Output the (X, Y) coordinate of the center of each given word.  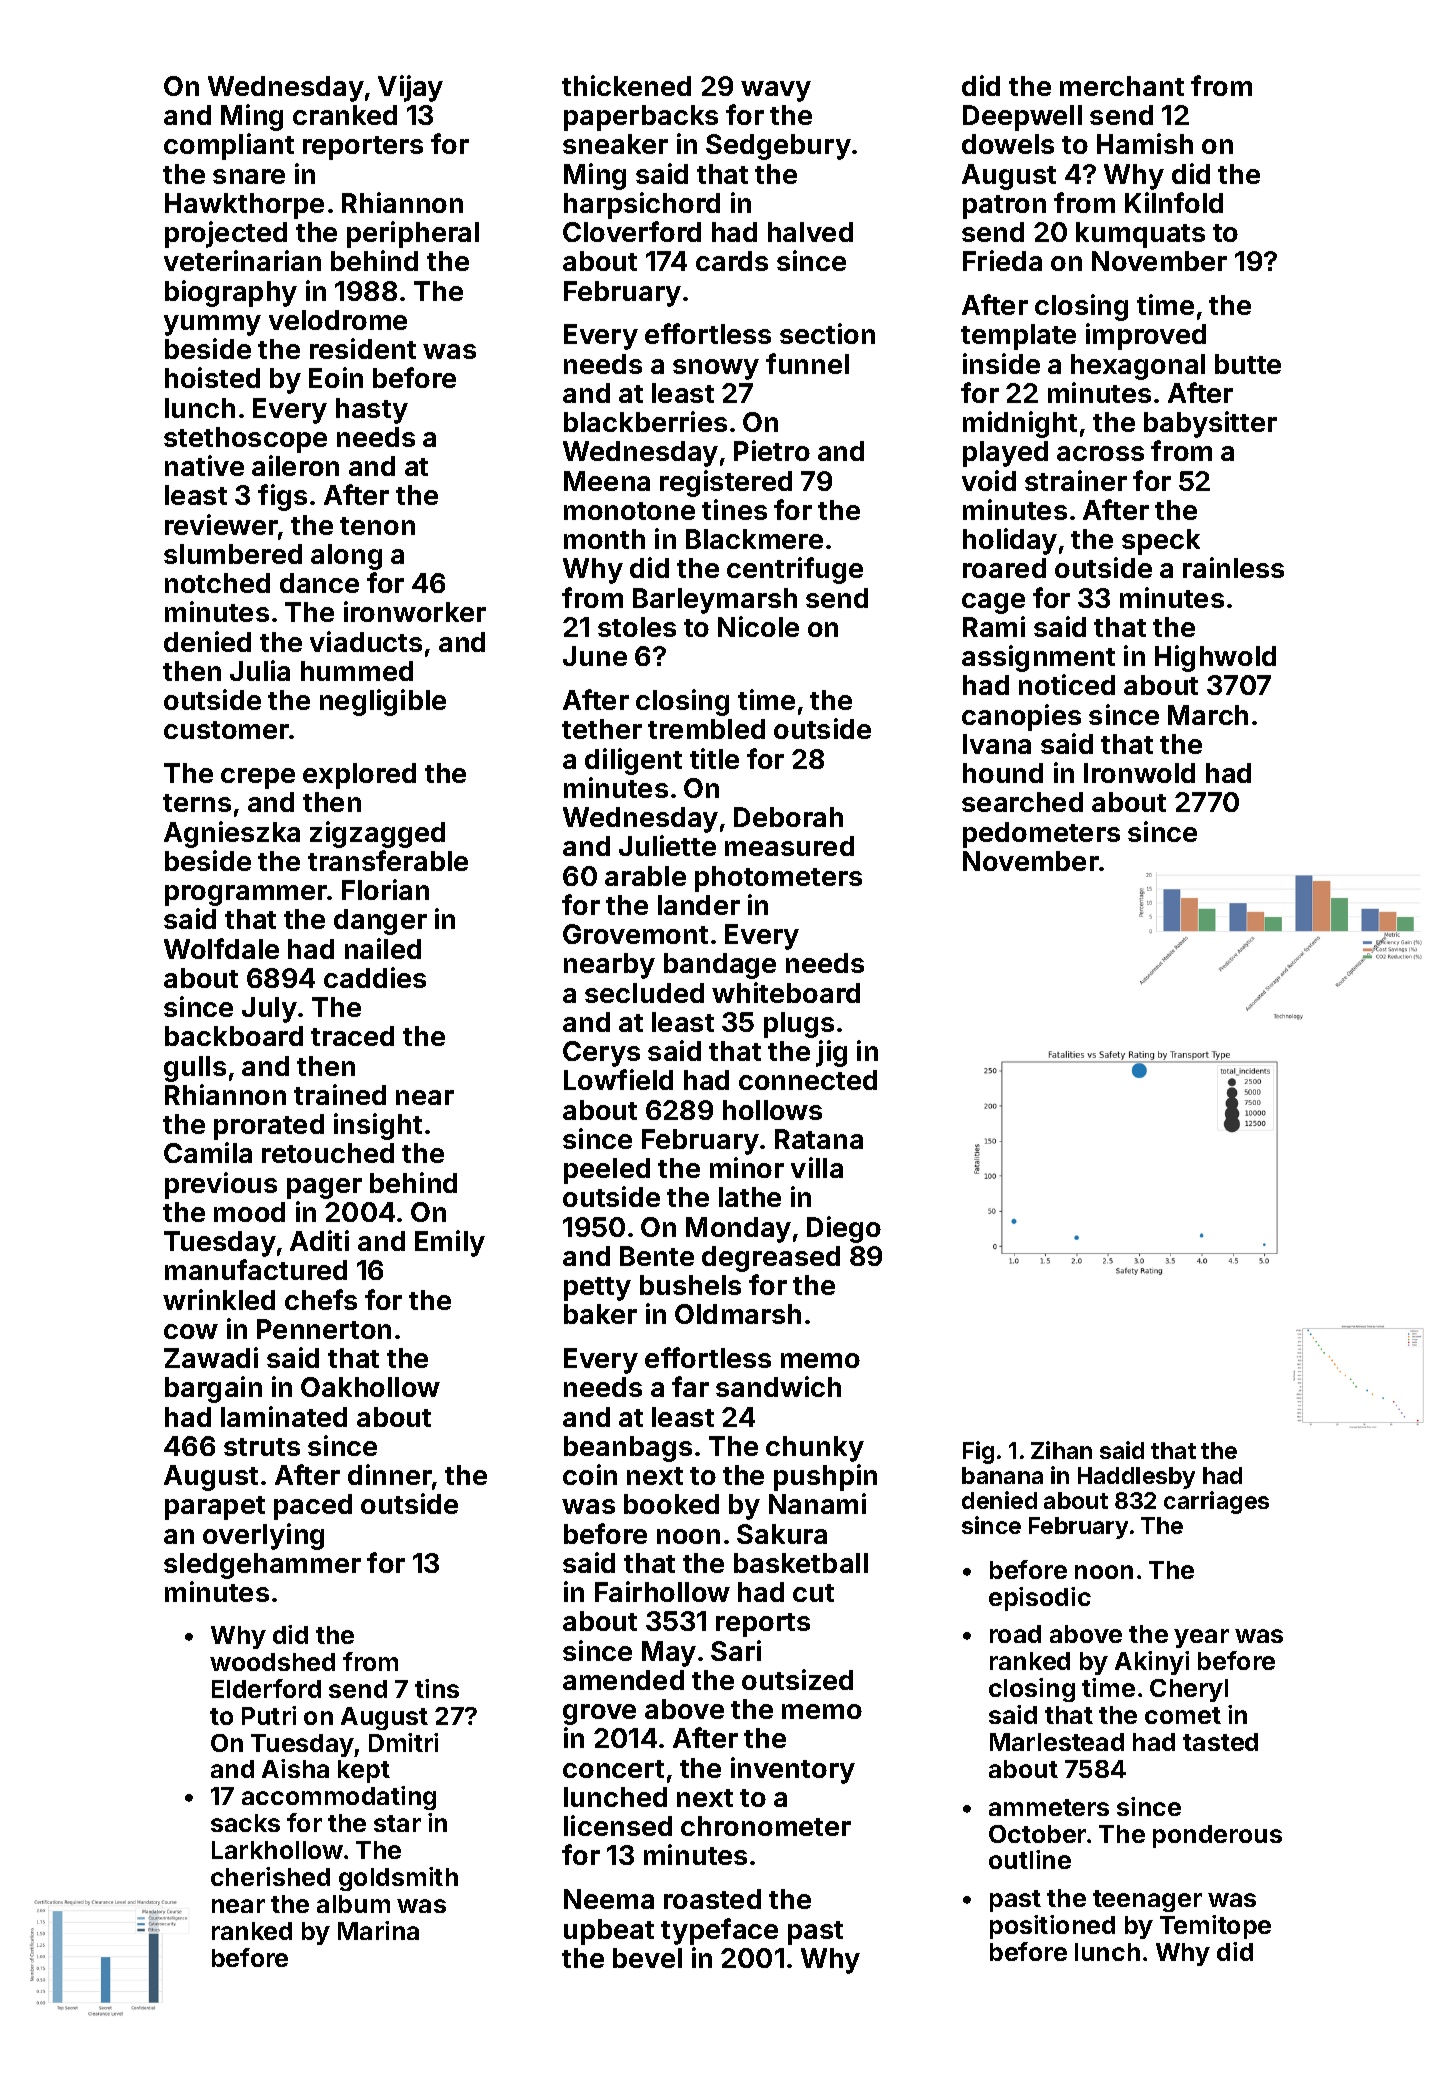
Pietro (772, 450)
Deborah (788, 817)
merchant (1122, 86)
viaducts (366, 641)
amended (623, 1680)
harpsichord (642, 205)
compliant (229, 146)
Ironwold (1139, 773)
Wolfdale (221, 948)
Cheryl (1189, 1690)
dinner (390, 1474)
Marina (378, 1930)
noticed (1067, 684)
